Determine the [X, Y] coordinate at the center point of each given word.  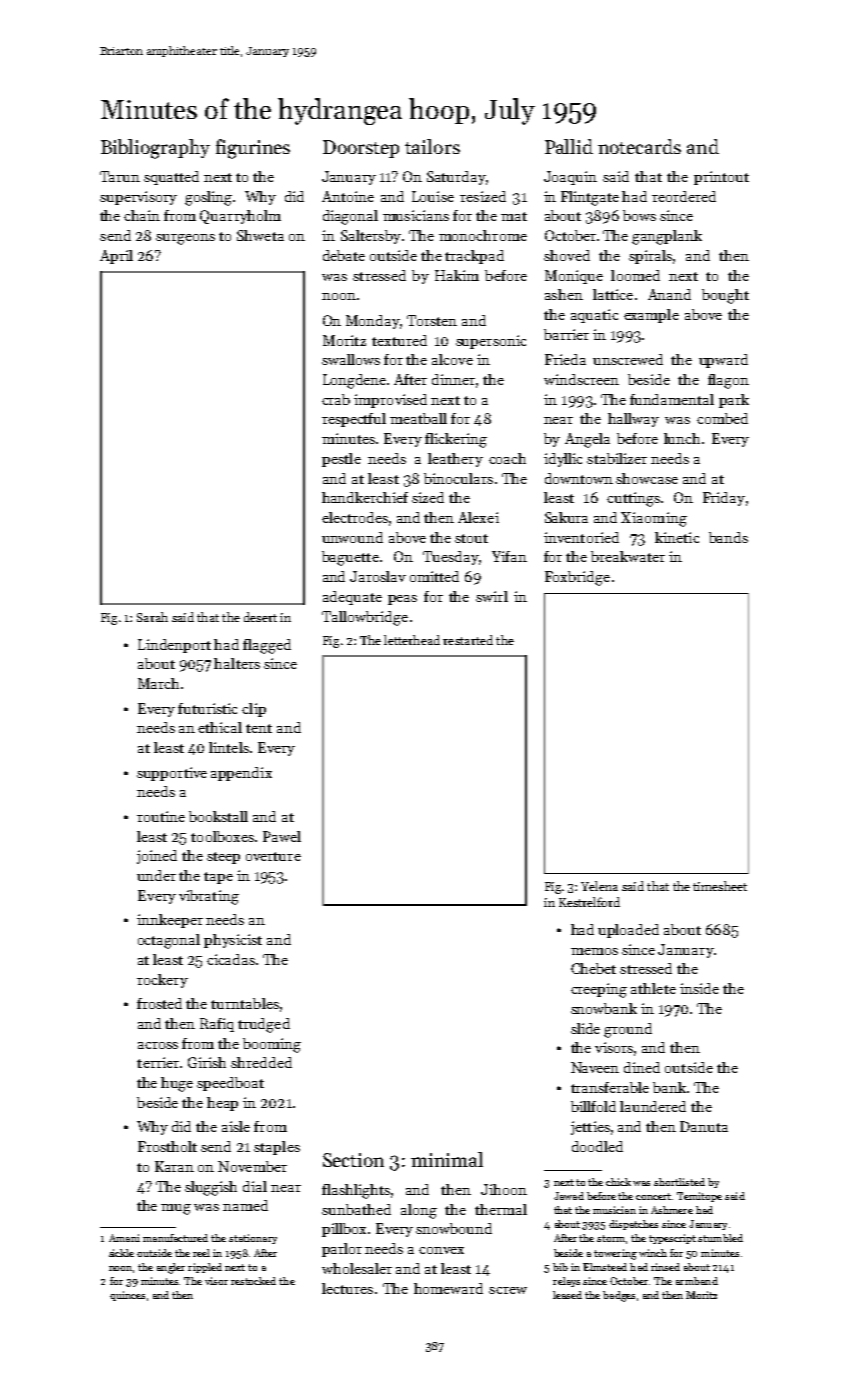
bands [728, 537]
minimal [447, 1159]
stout [471, 538]
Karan [174, 1166]
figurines [253, 149]
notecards [639, 146]
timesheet [720, 886]
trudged [264, 1025]
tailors [432, 146]
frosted [159, 1003]
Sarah [152, 617]
